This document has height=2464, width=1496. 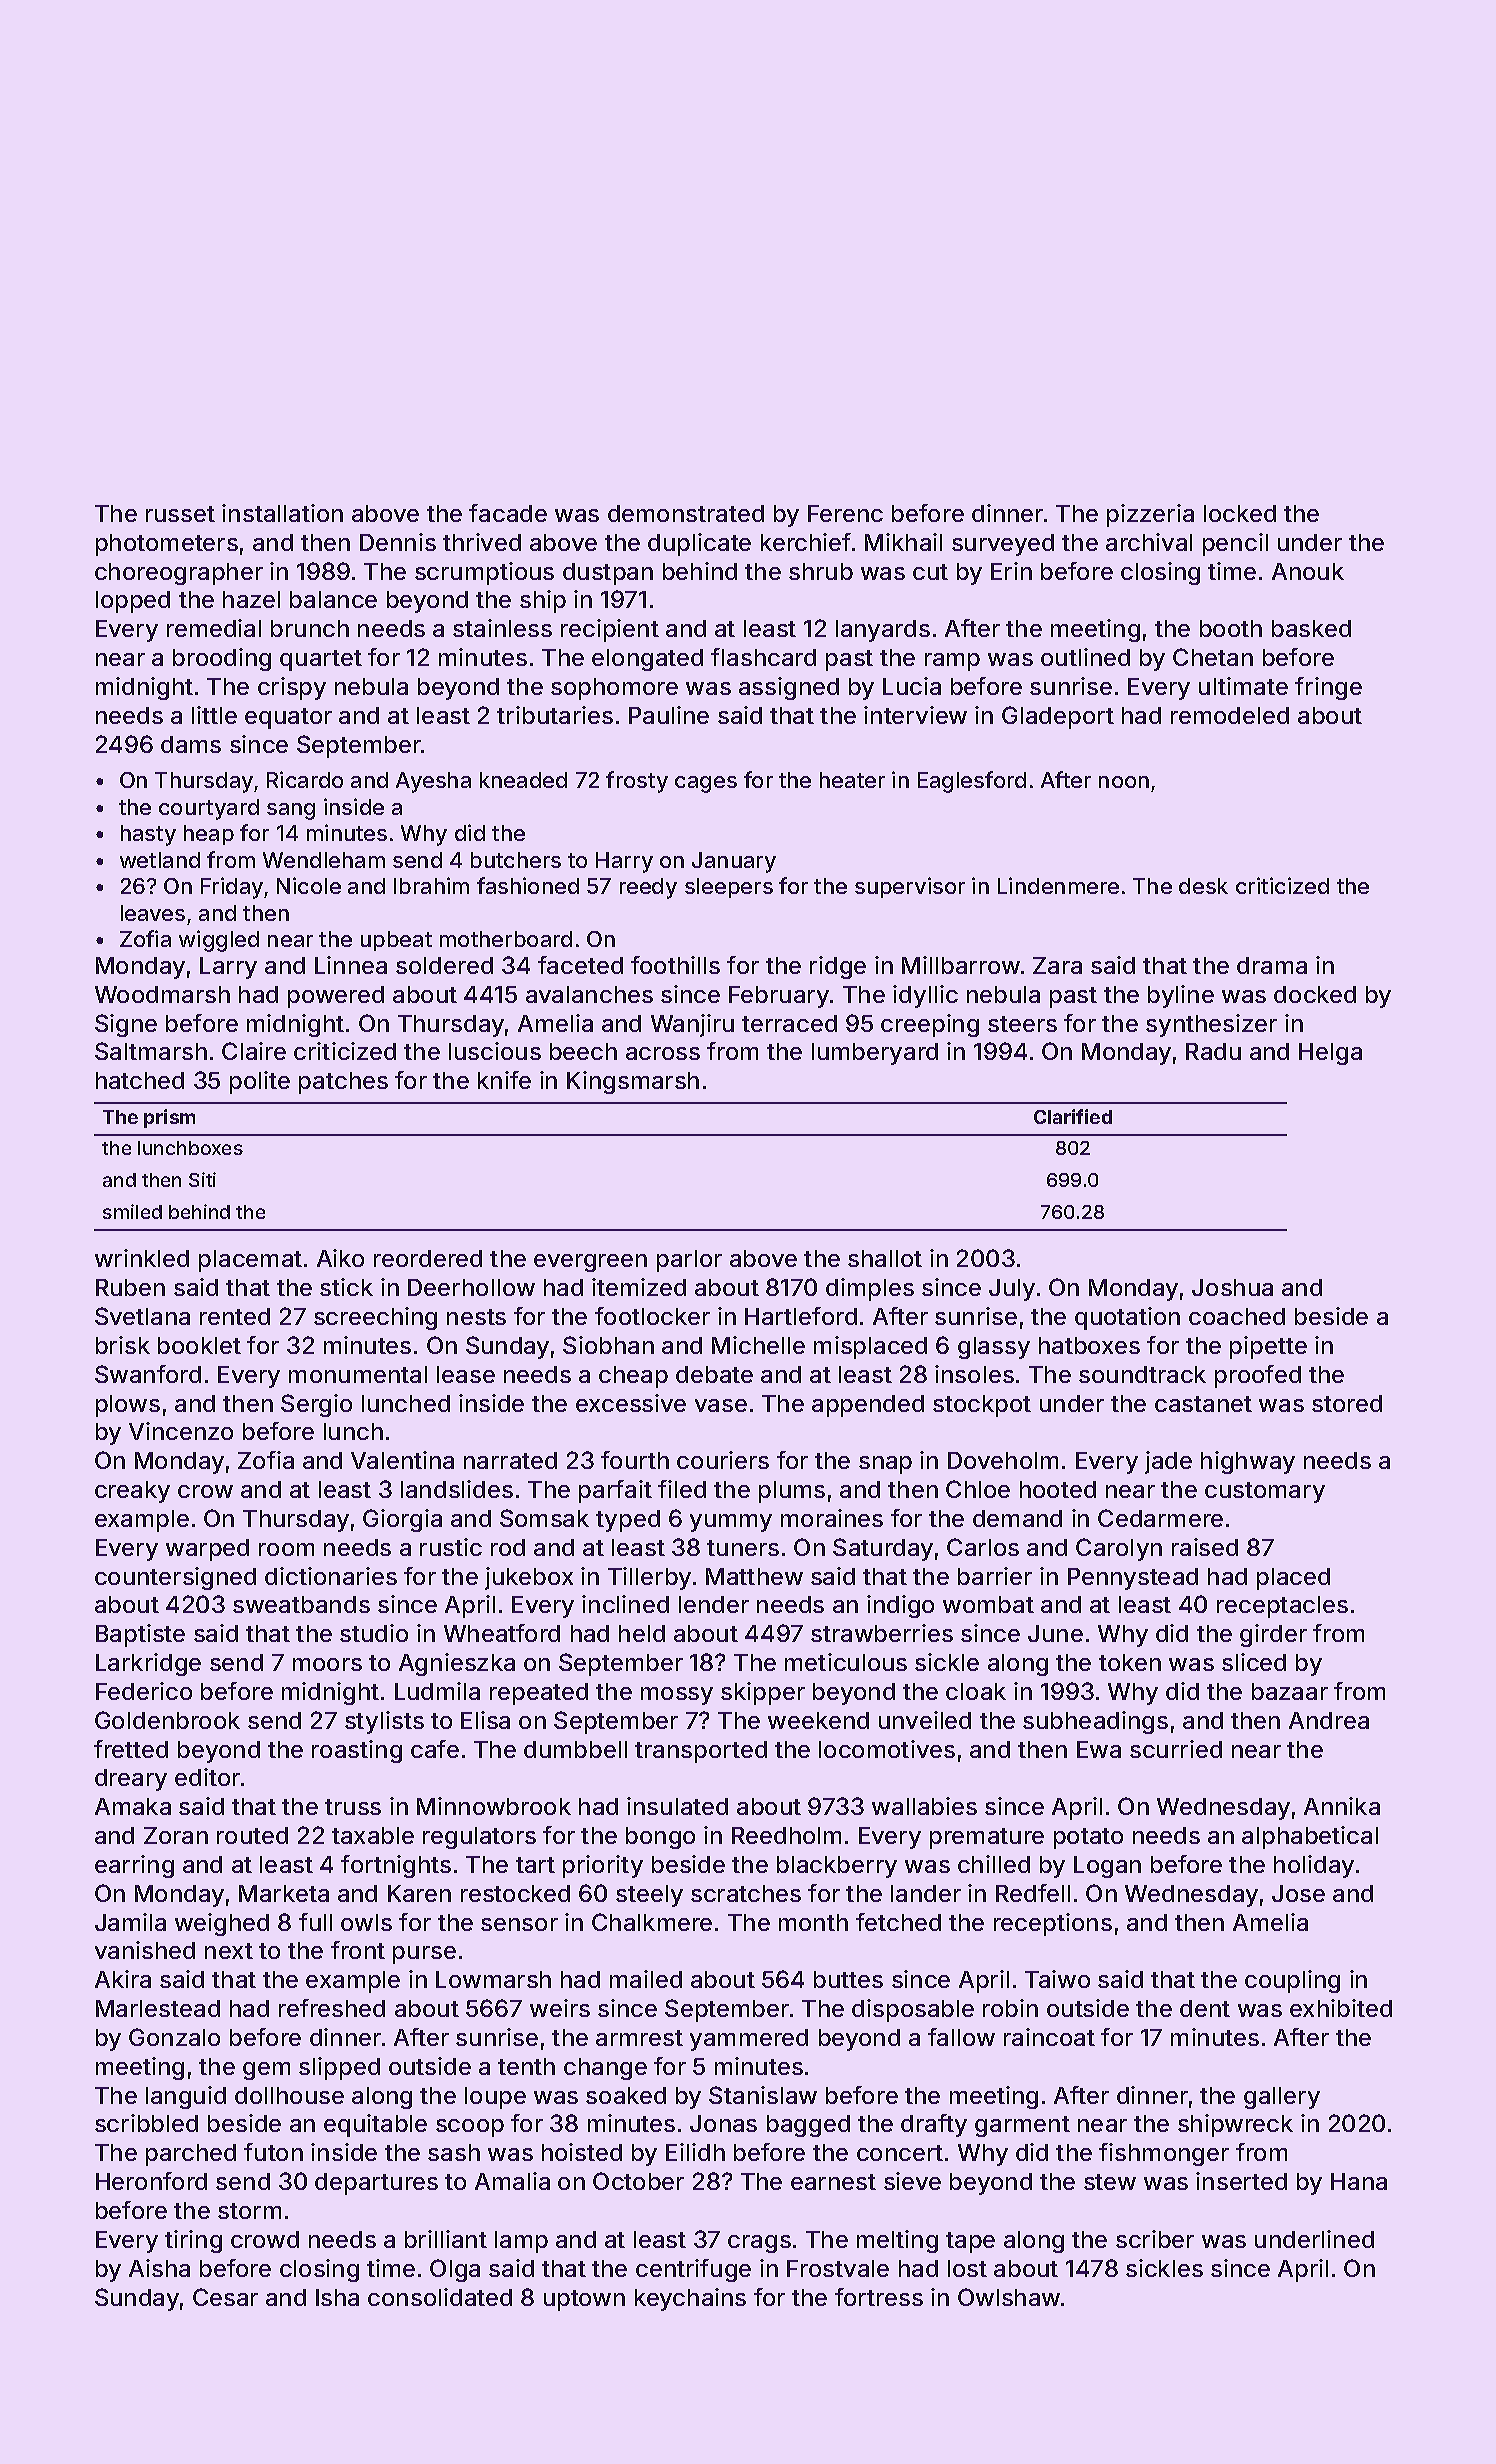 What do you see at coordinates (1022, 2126) in the document?
I see `garment` at bounding box center [1022, 2126].
